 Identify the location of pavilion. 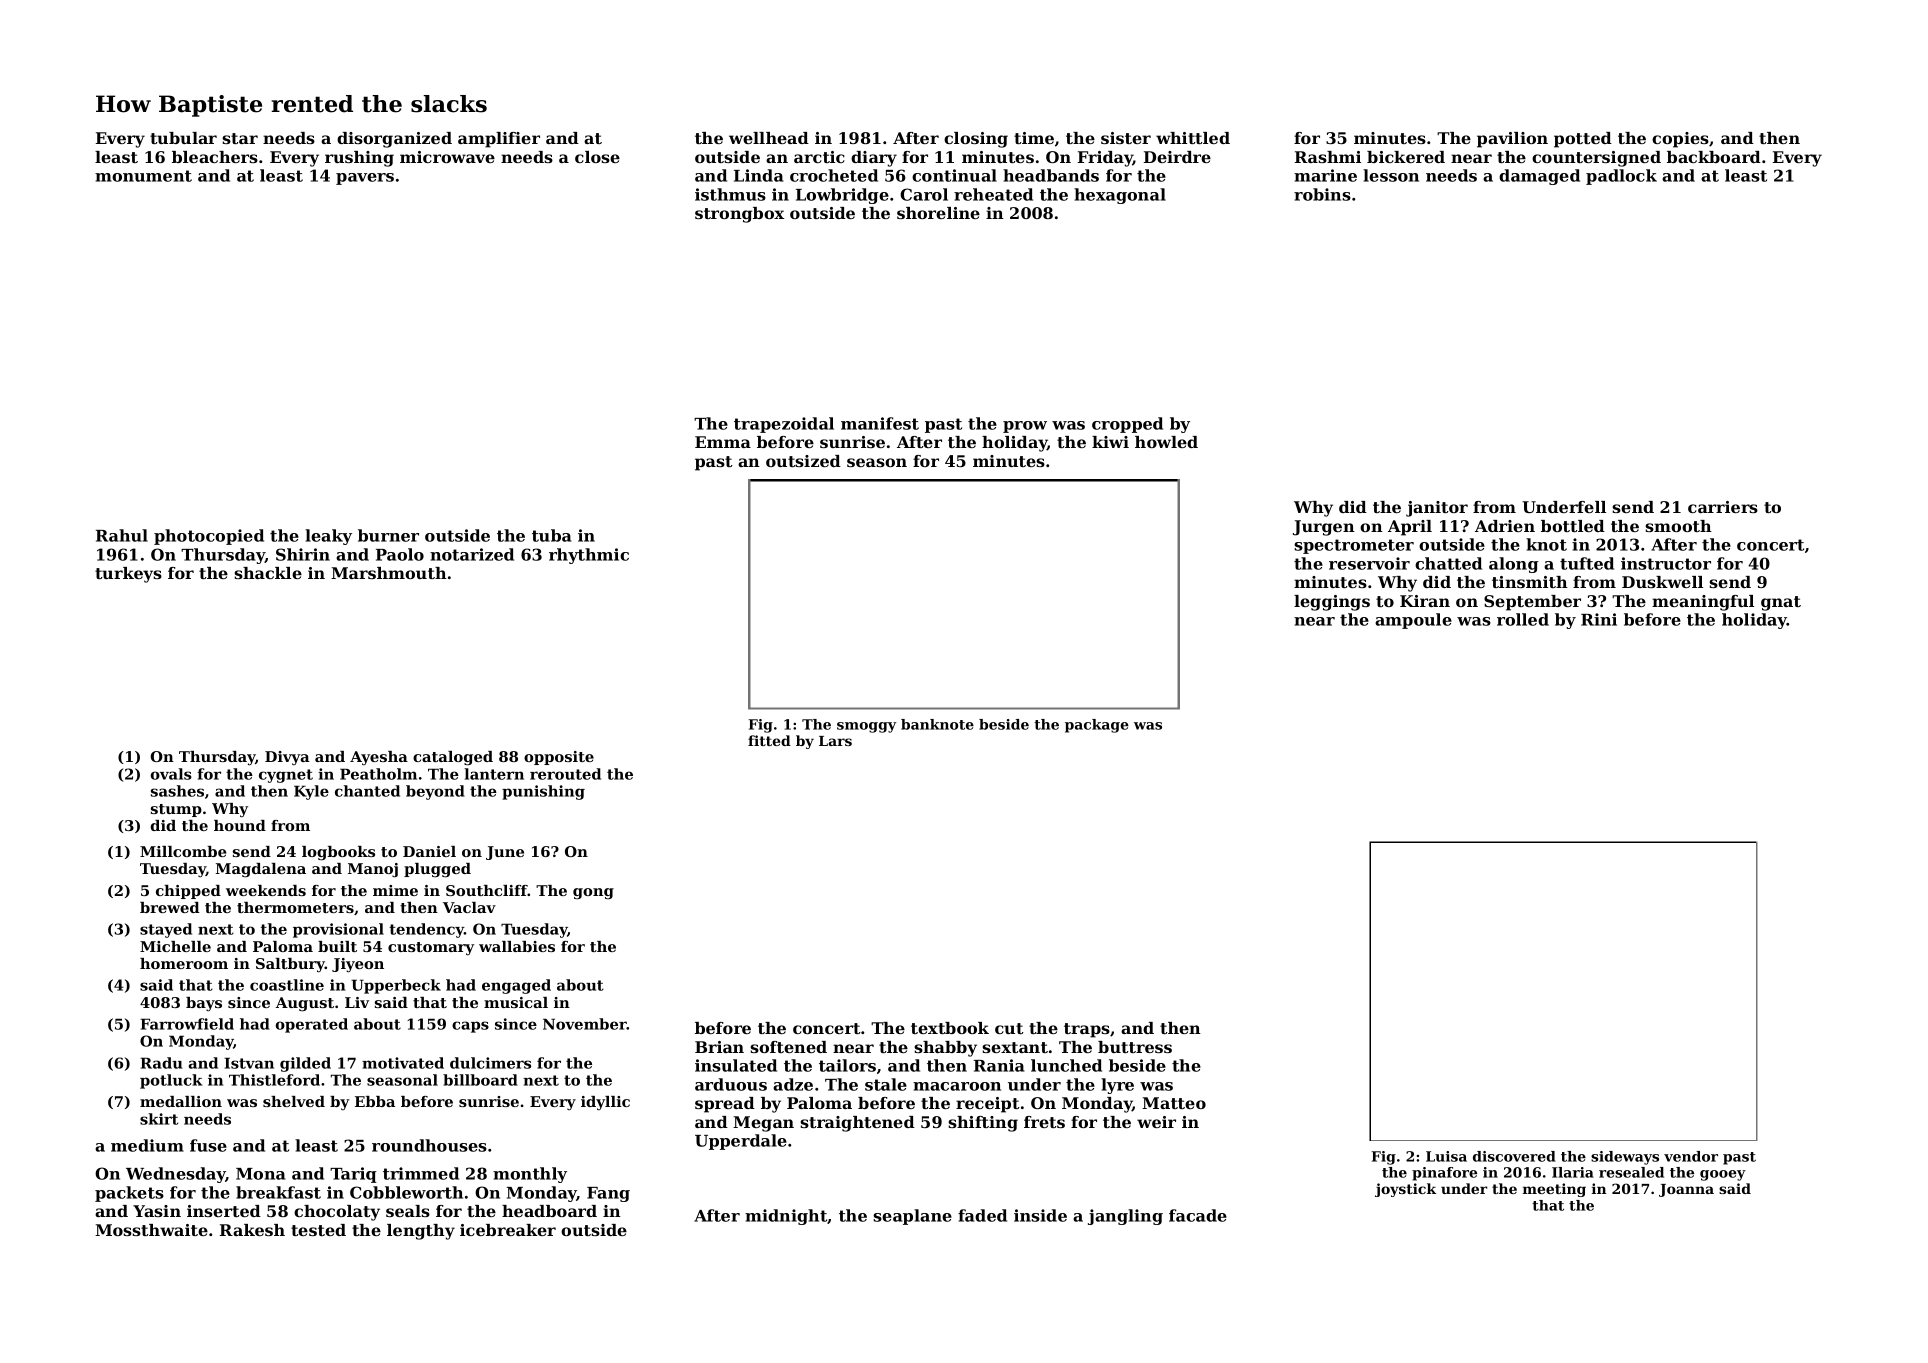
(1512, 140).
